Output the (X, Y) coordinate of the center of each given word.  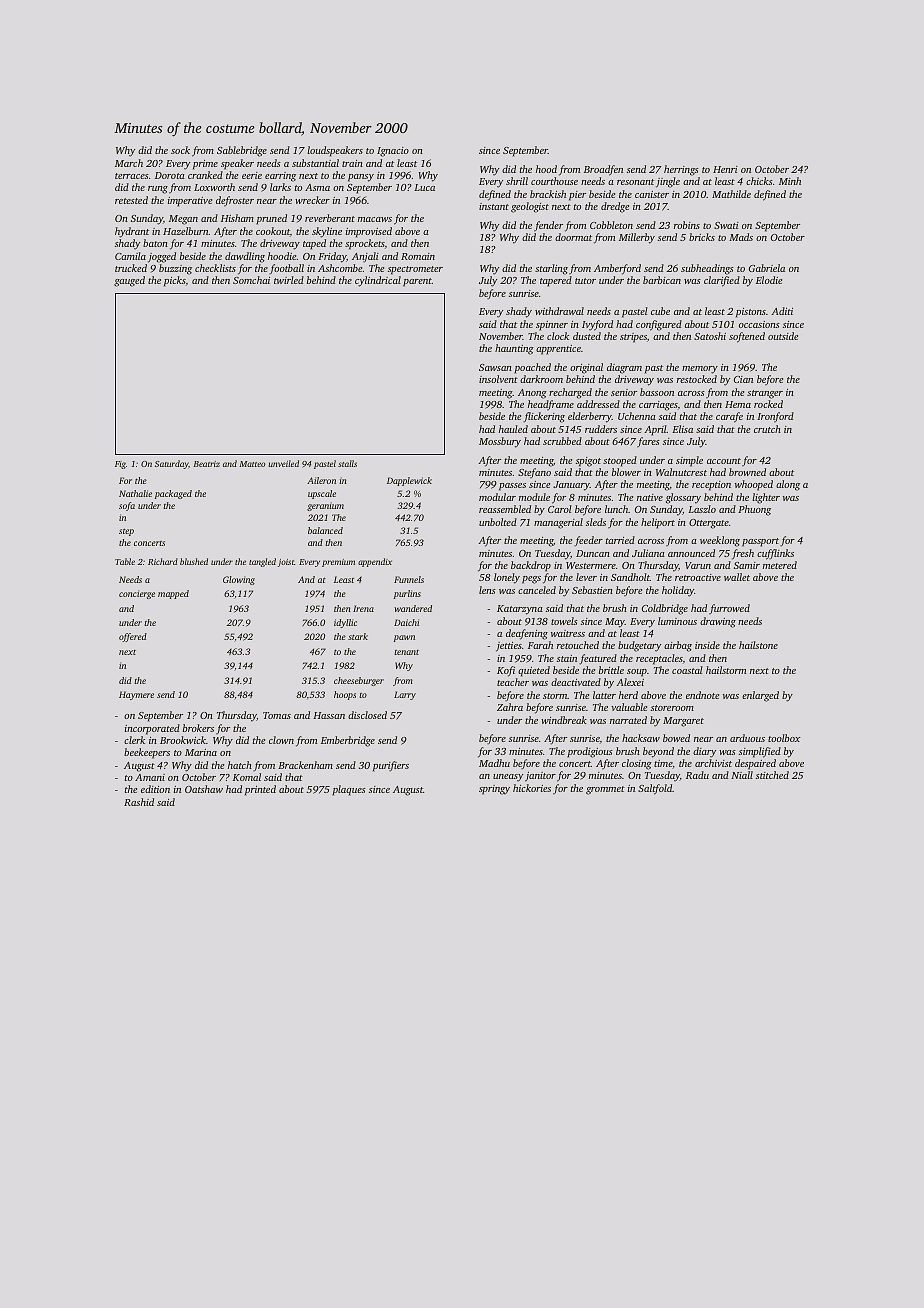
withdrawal (559, 311)
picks (175, 281)
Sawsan (495, 367)
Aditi (782, 311)
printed (260, 790)
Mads (741, 237)
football (286, 269)
